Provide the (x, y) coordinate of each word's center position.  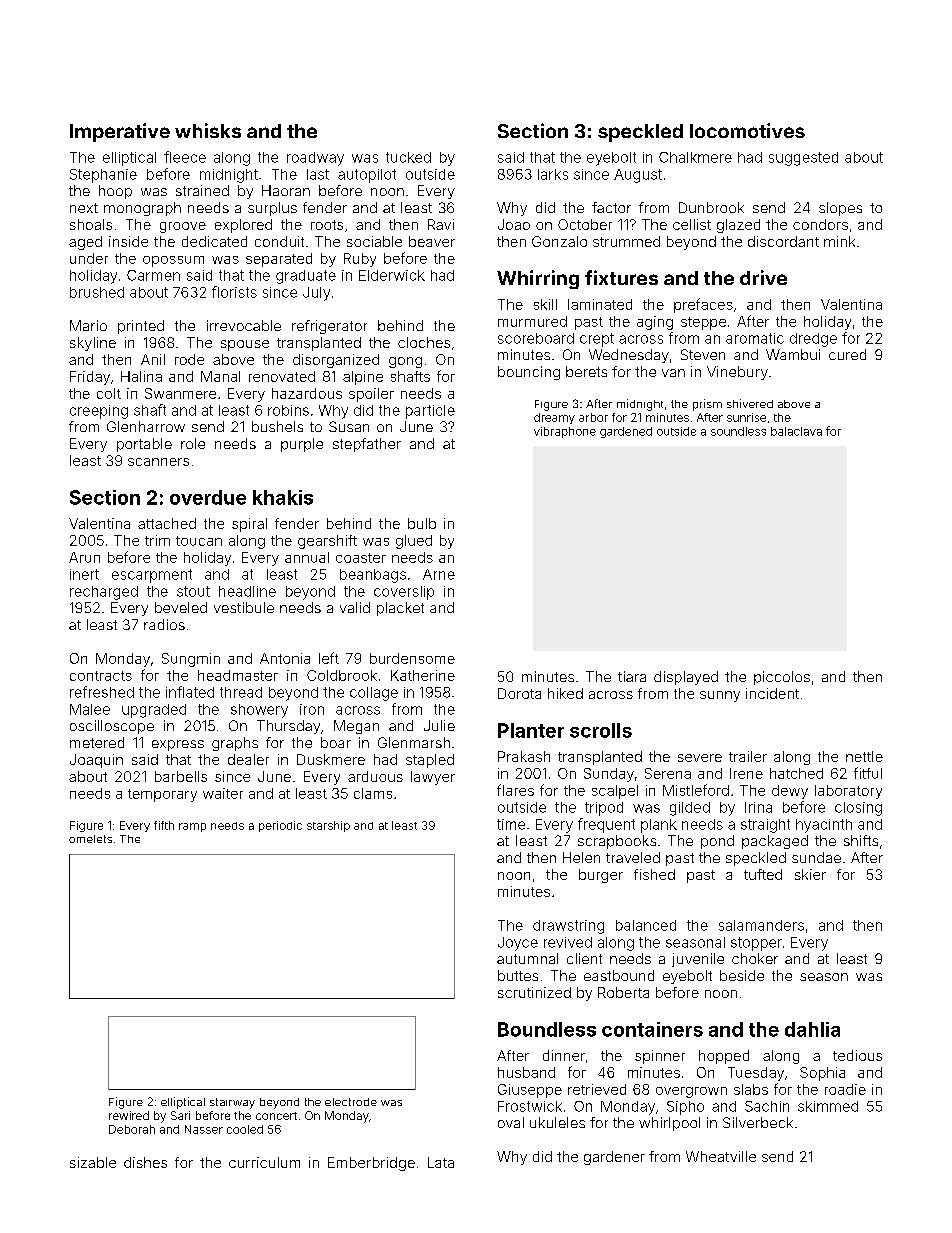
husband (526, 1072)
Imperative (120, 132)
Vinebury (737, 373)
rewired (129, 1115)
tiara (632, 676)
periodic (280, 826)
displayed (686, 678)
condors (820, 224)
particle (430, 412)
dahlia (812, 1029)
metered (97, 742)
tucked (408, 157)
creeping (99, 412)
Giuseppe (530, 1091)
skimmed (828, 1106)
